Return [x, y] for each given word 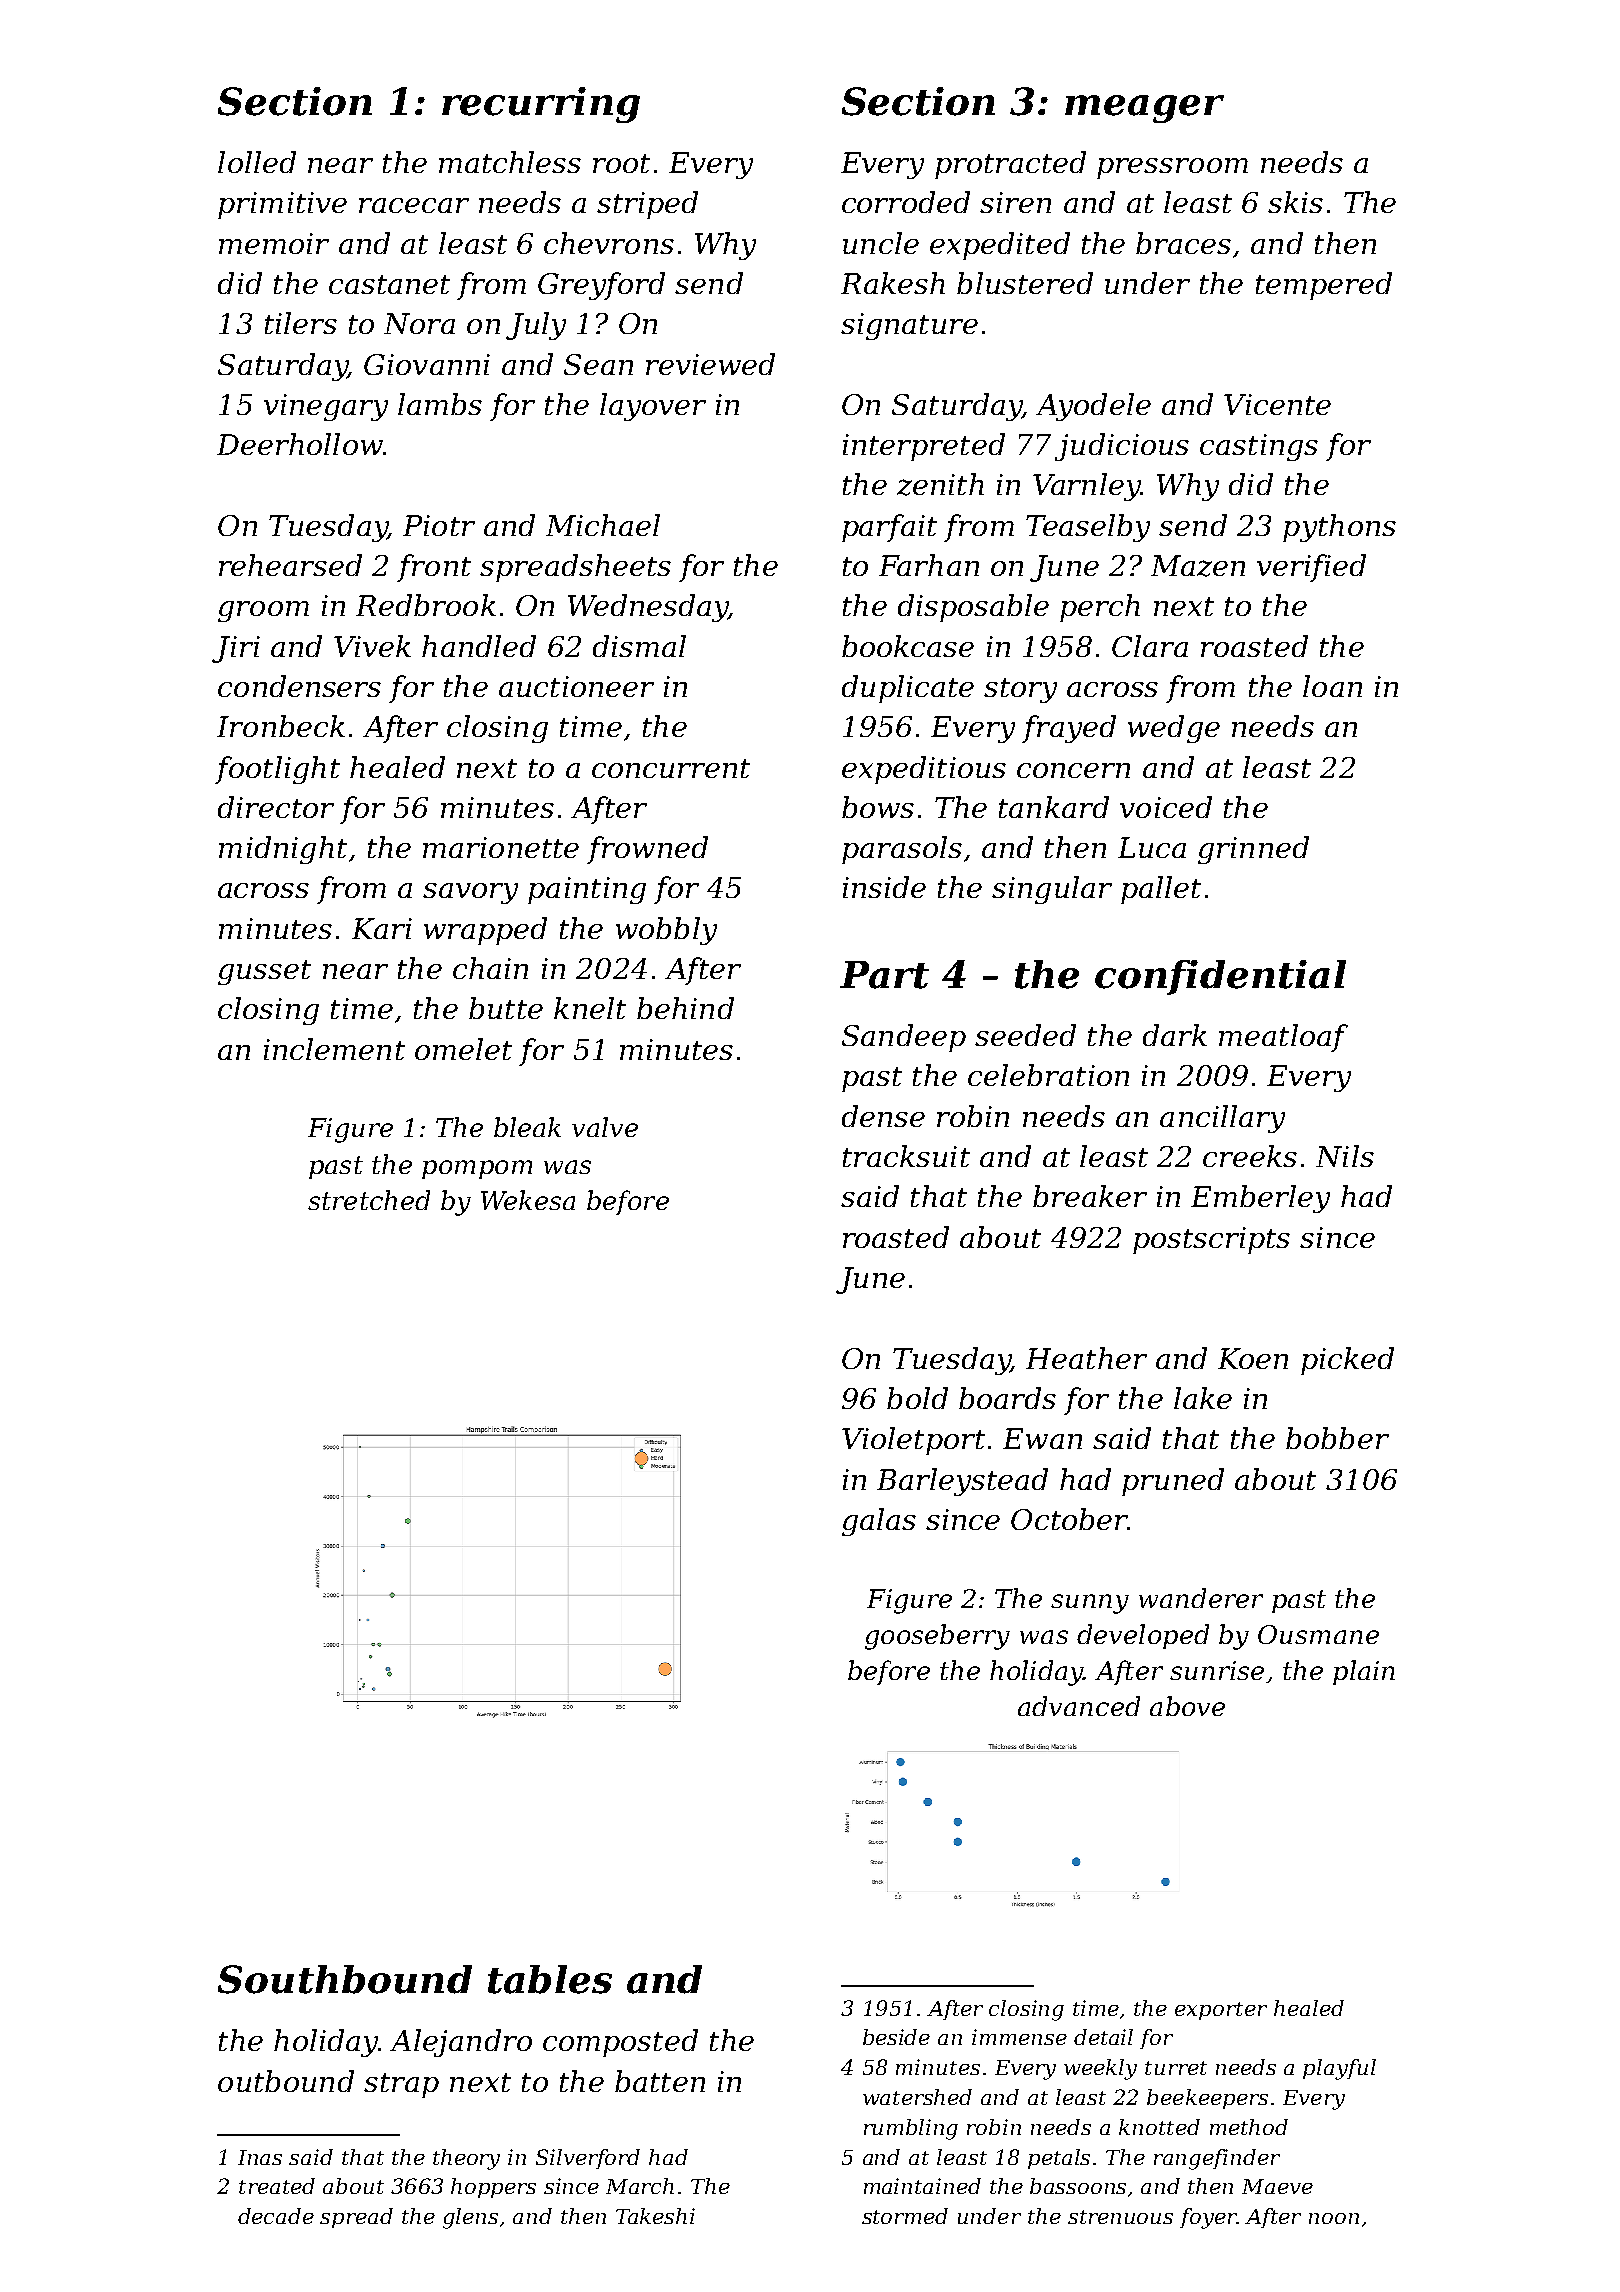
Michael [603, 525]
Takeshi [655, 2216]
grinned [1253, 850]
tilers [301, 323]
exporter [1221, 2011]
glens [470, 2218]
